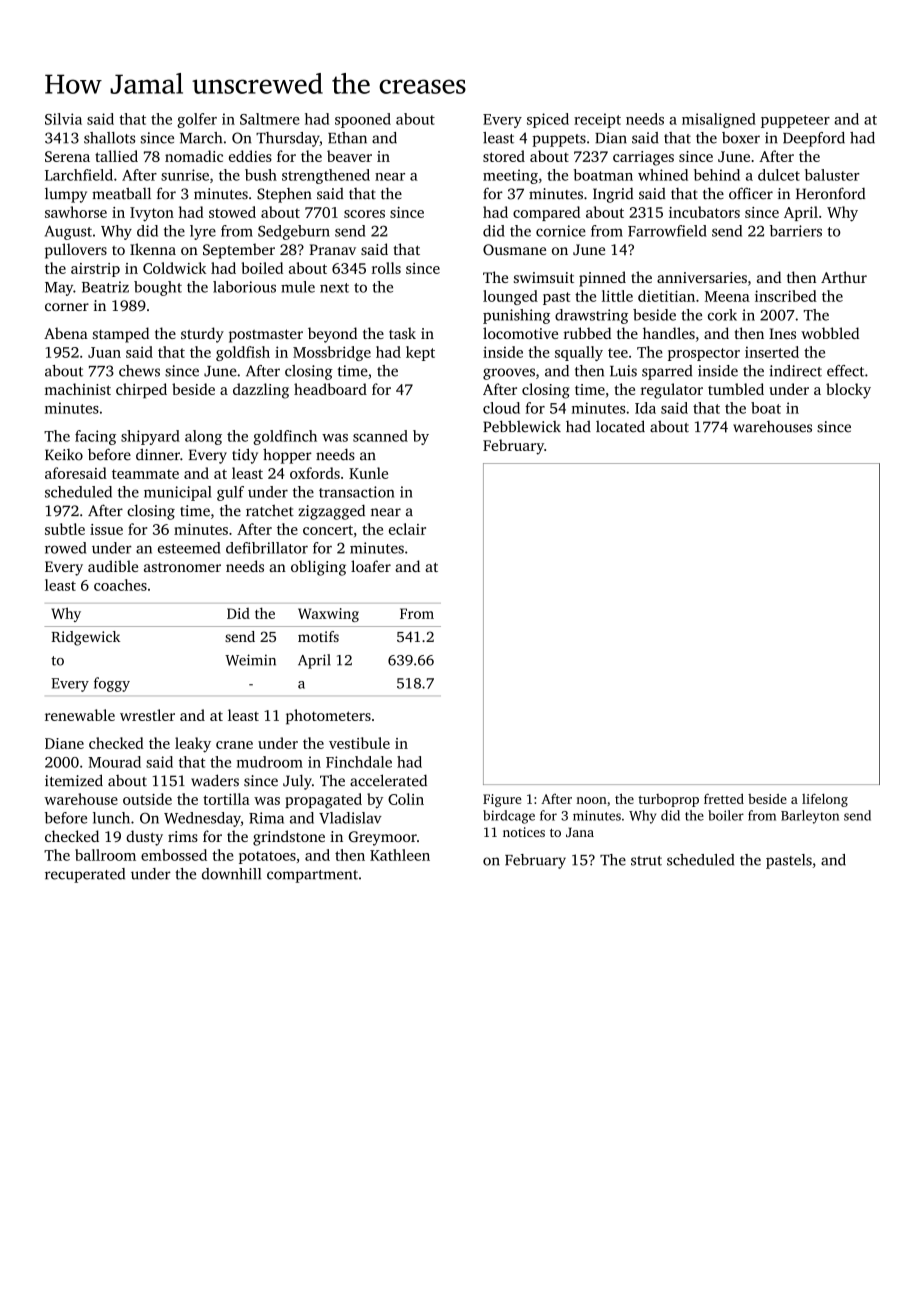  What do you see at coordinates (810, 817) in the image?
I see `Barleyton` at bounding box center [810, 817].
